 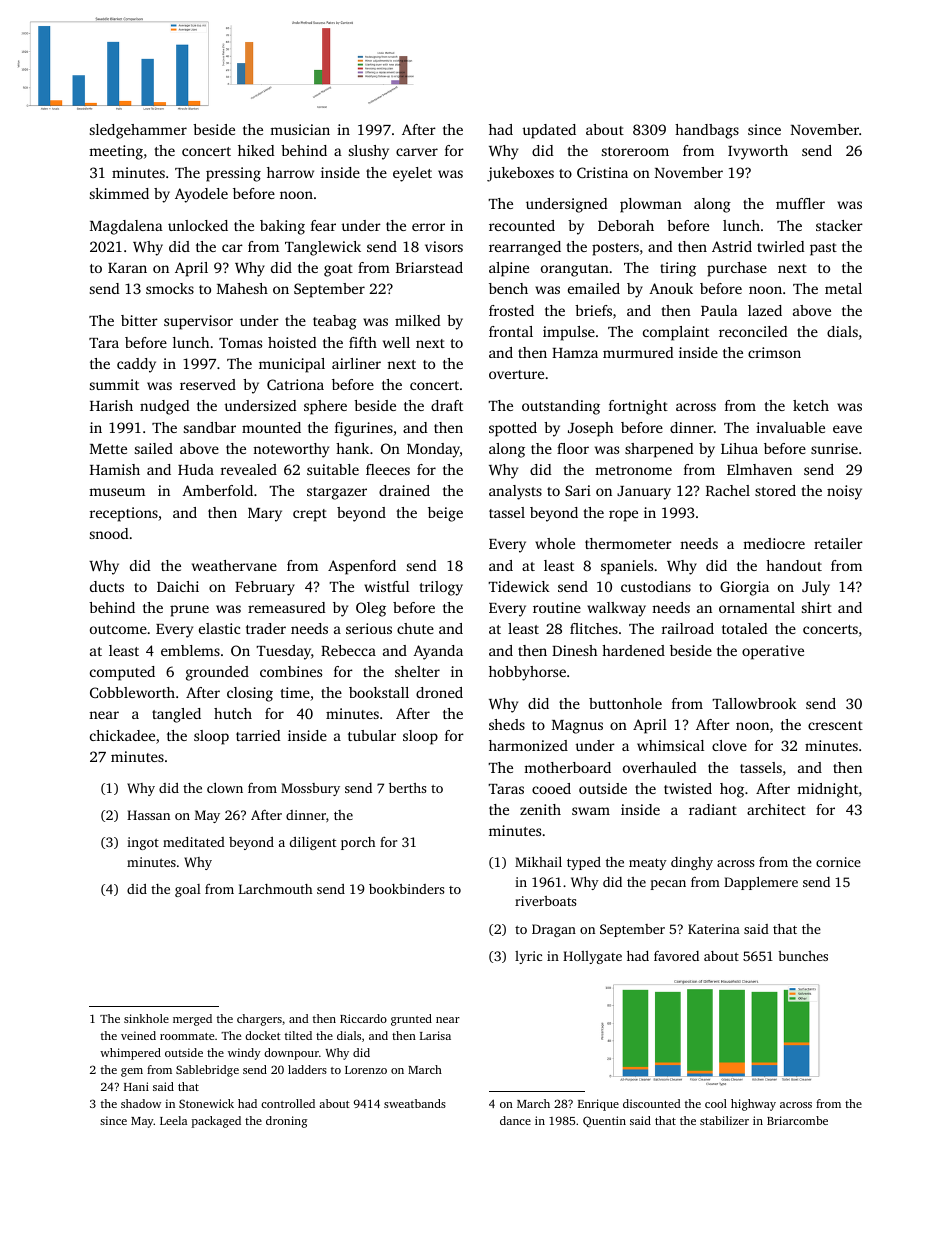 What do you see at coordinates (439, 692) in the image?
I see `droned` at bounding box center [439, 692].
